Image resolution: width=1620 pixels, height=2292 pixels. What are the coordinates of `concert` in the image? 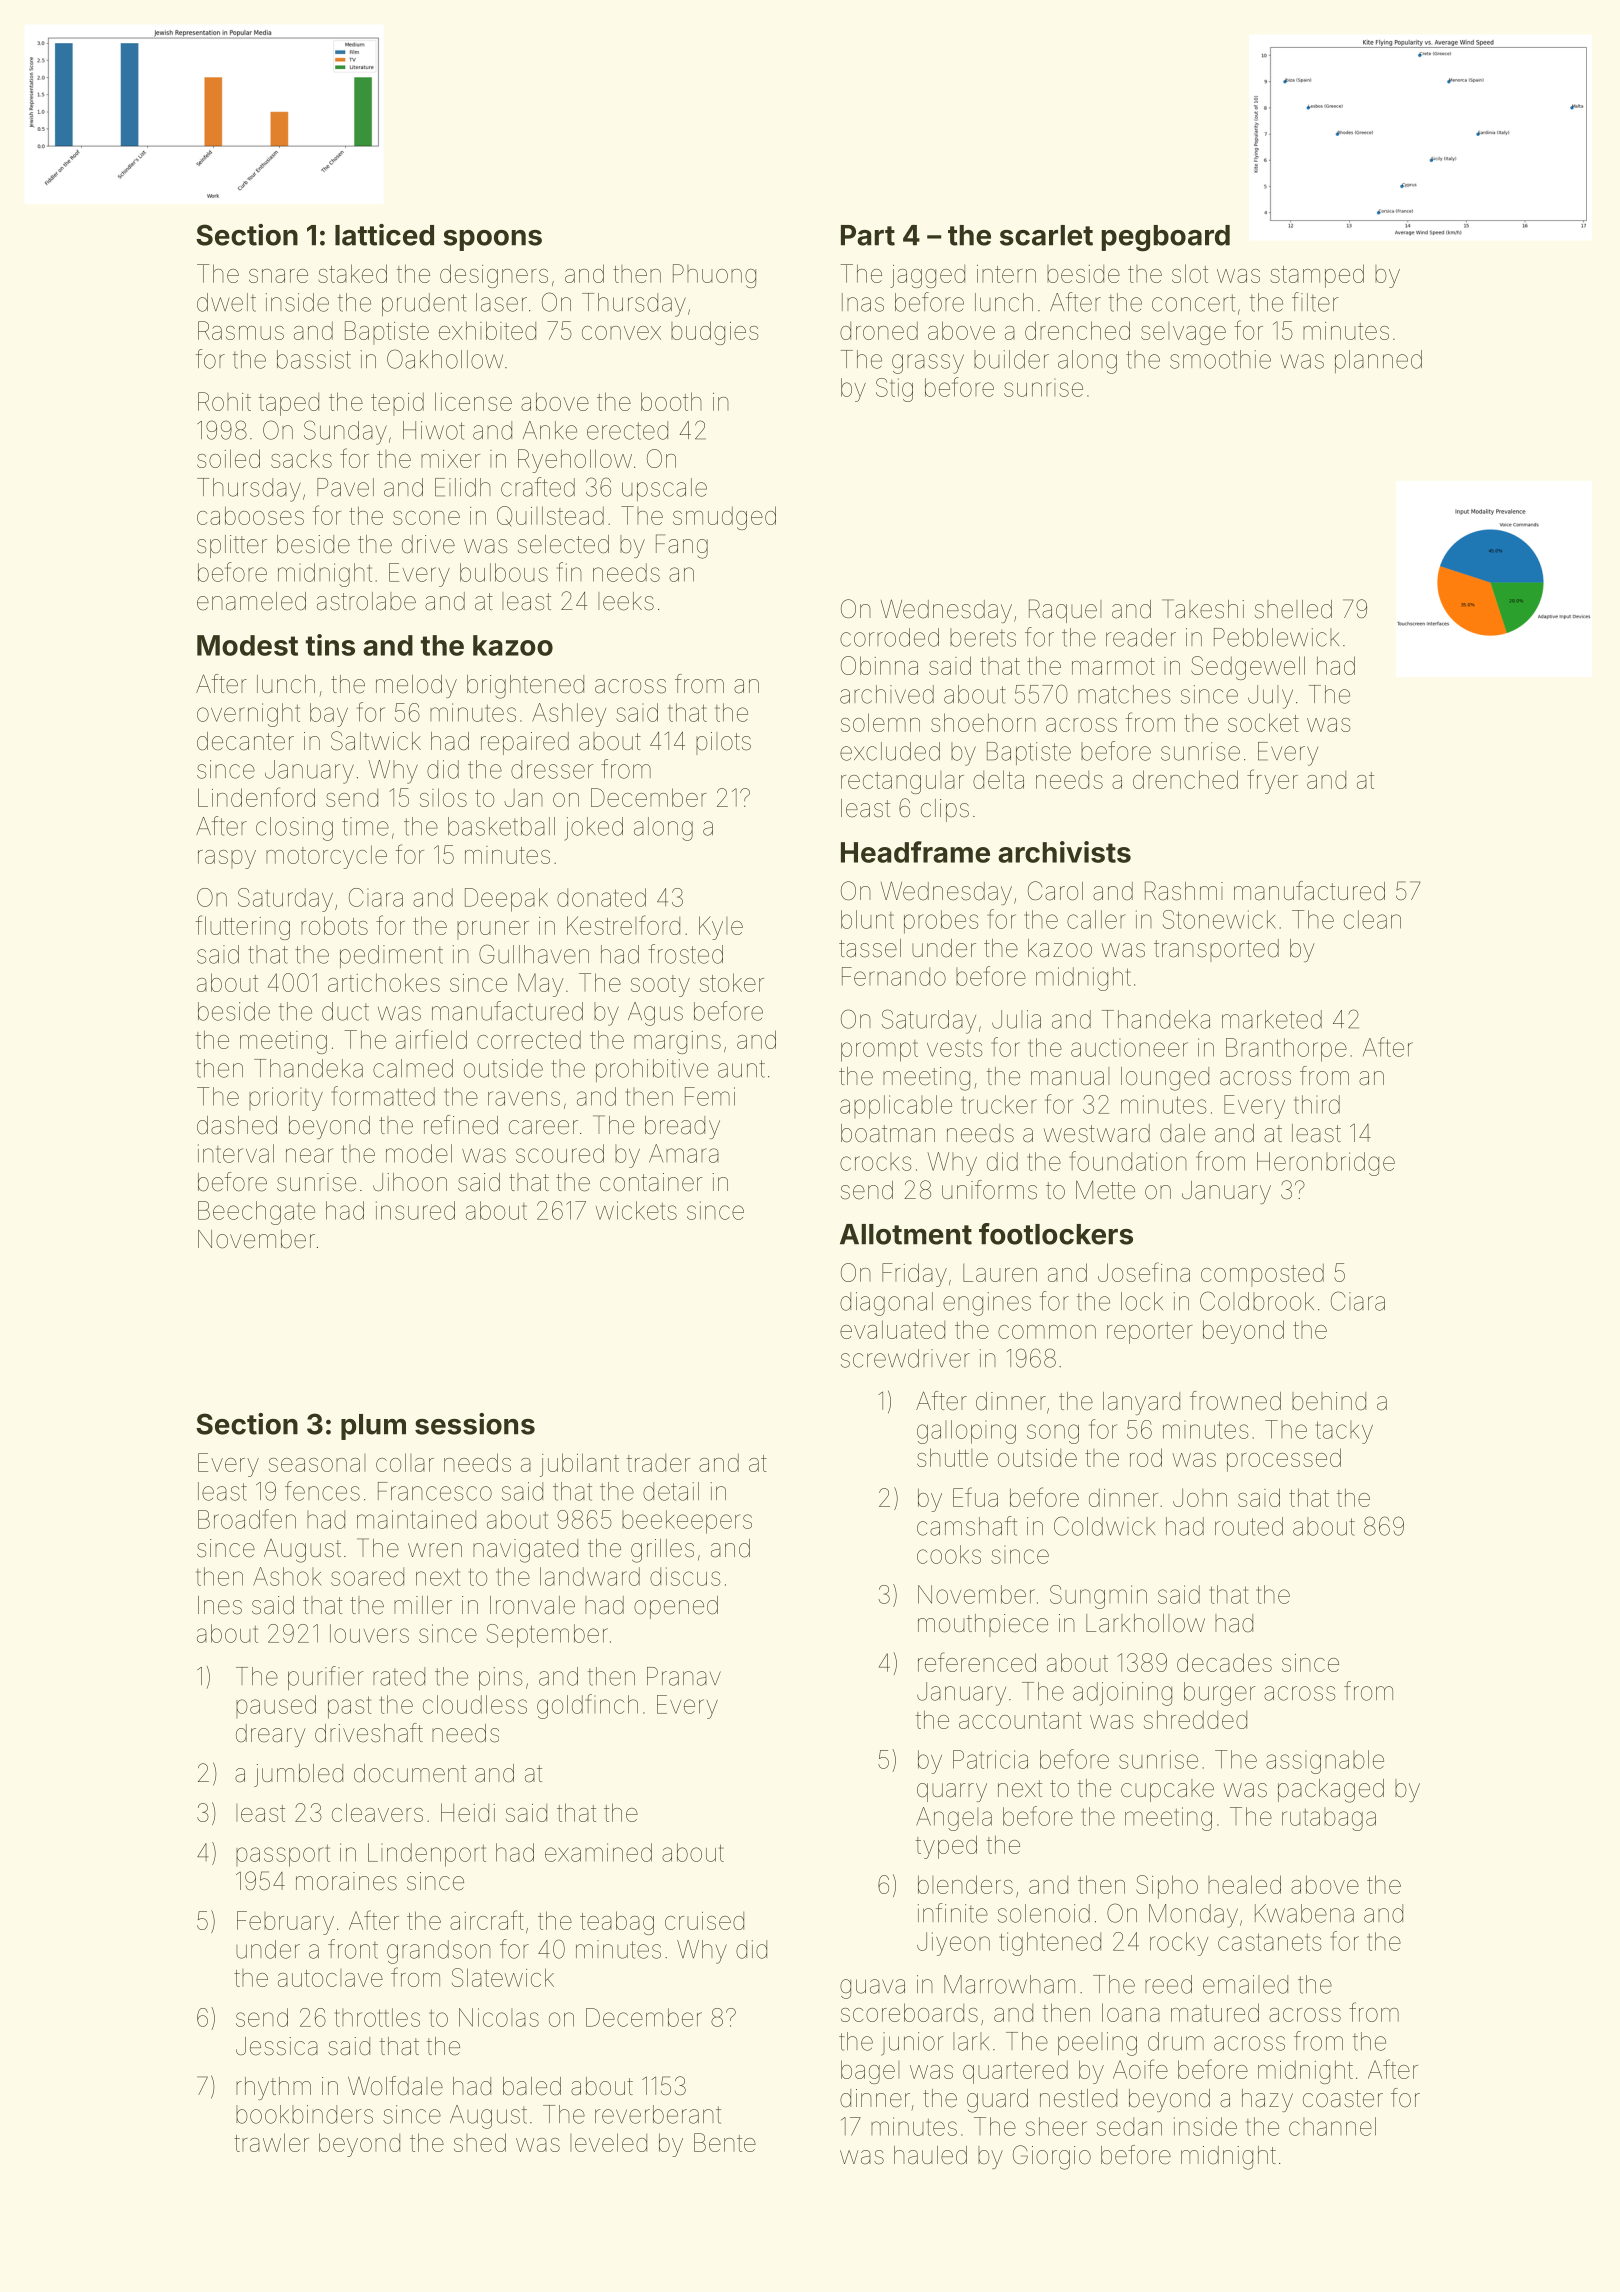 It's located at (1193, 303).
